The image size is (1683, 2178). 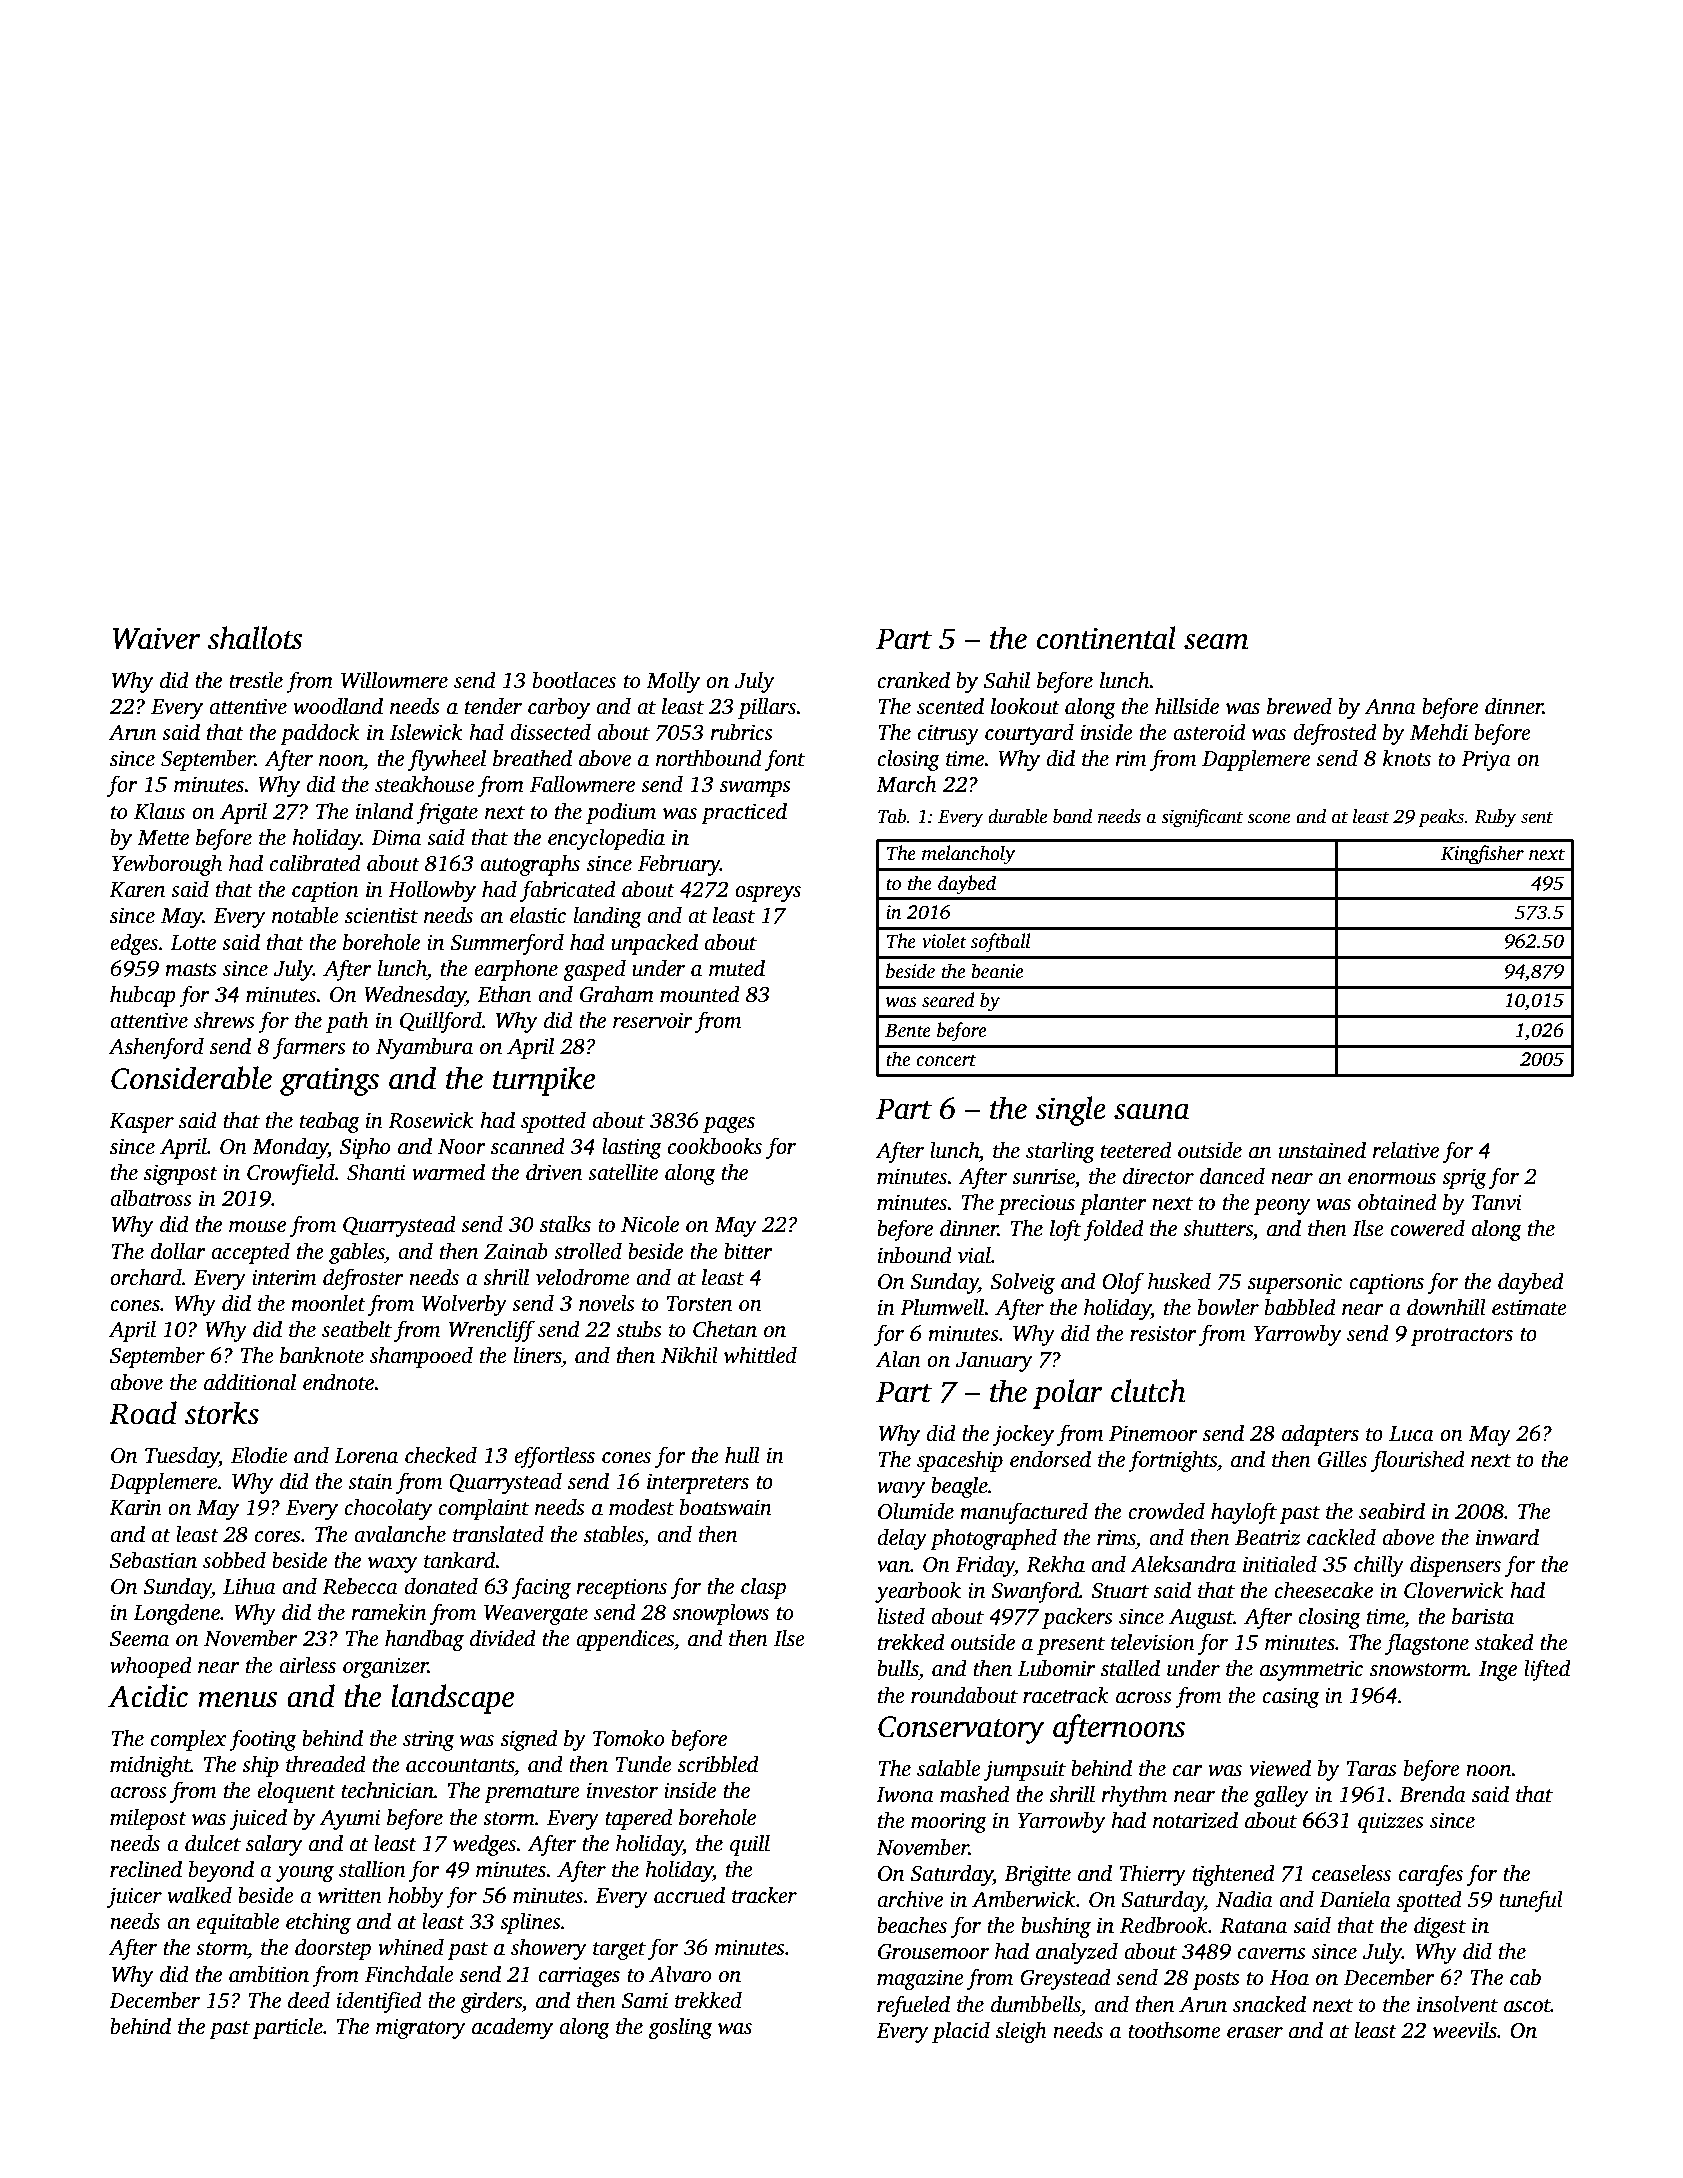 What do you see at coordinates (167, 865) in the screenshot?
I see `Yewborough` at bounding box center [167, 865].
